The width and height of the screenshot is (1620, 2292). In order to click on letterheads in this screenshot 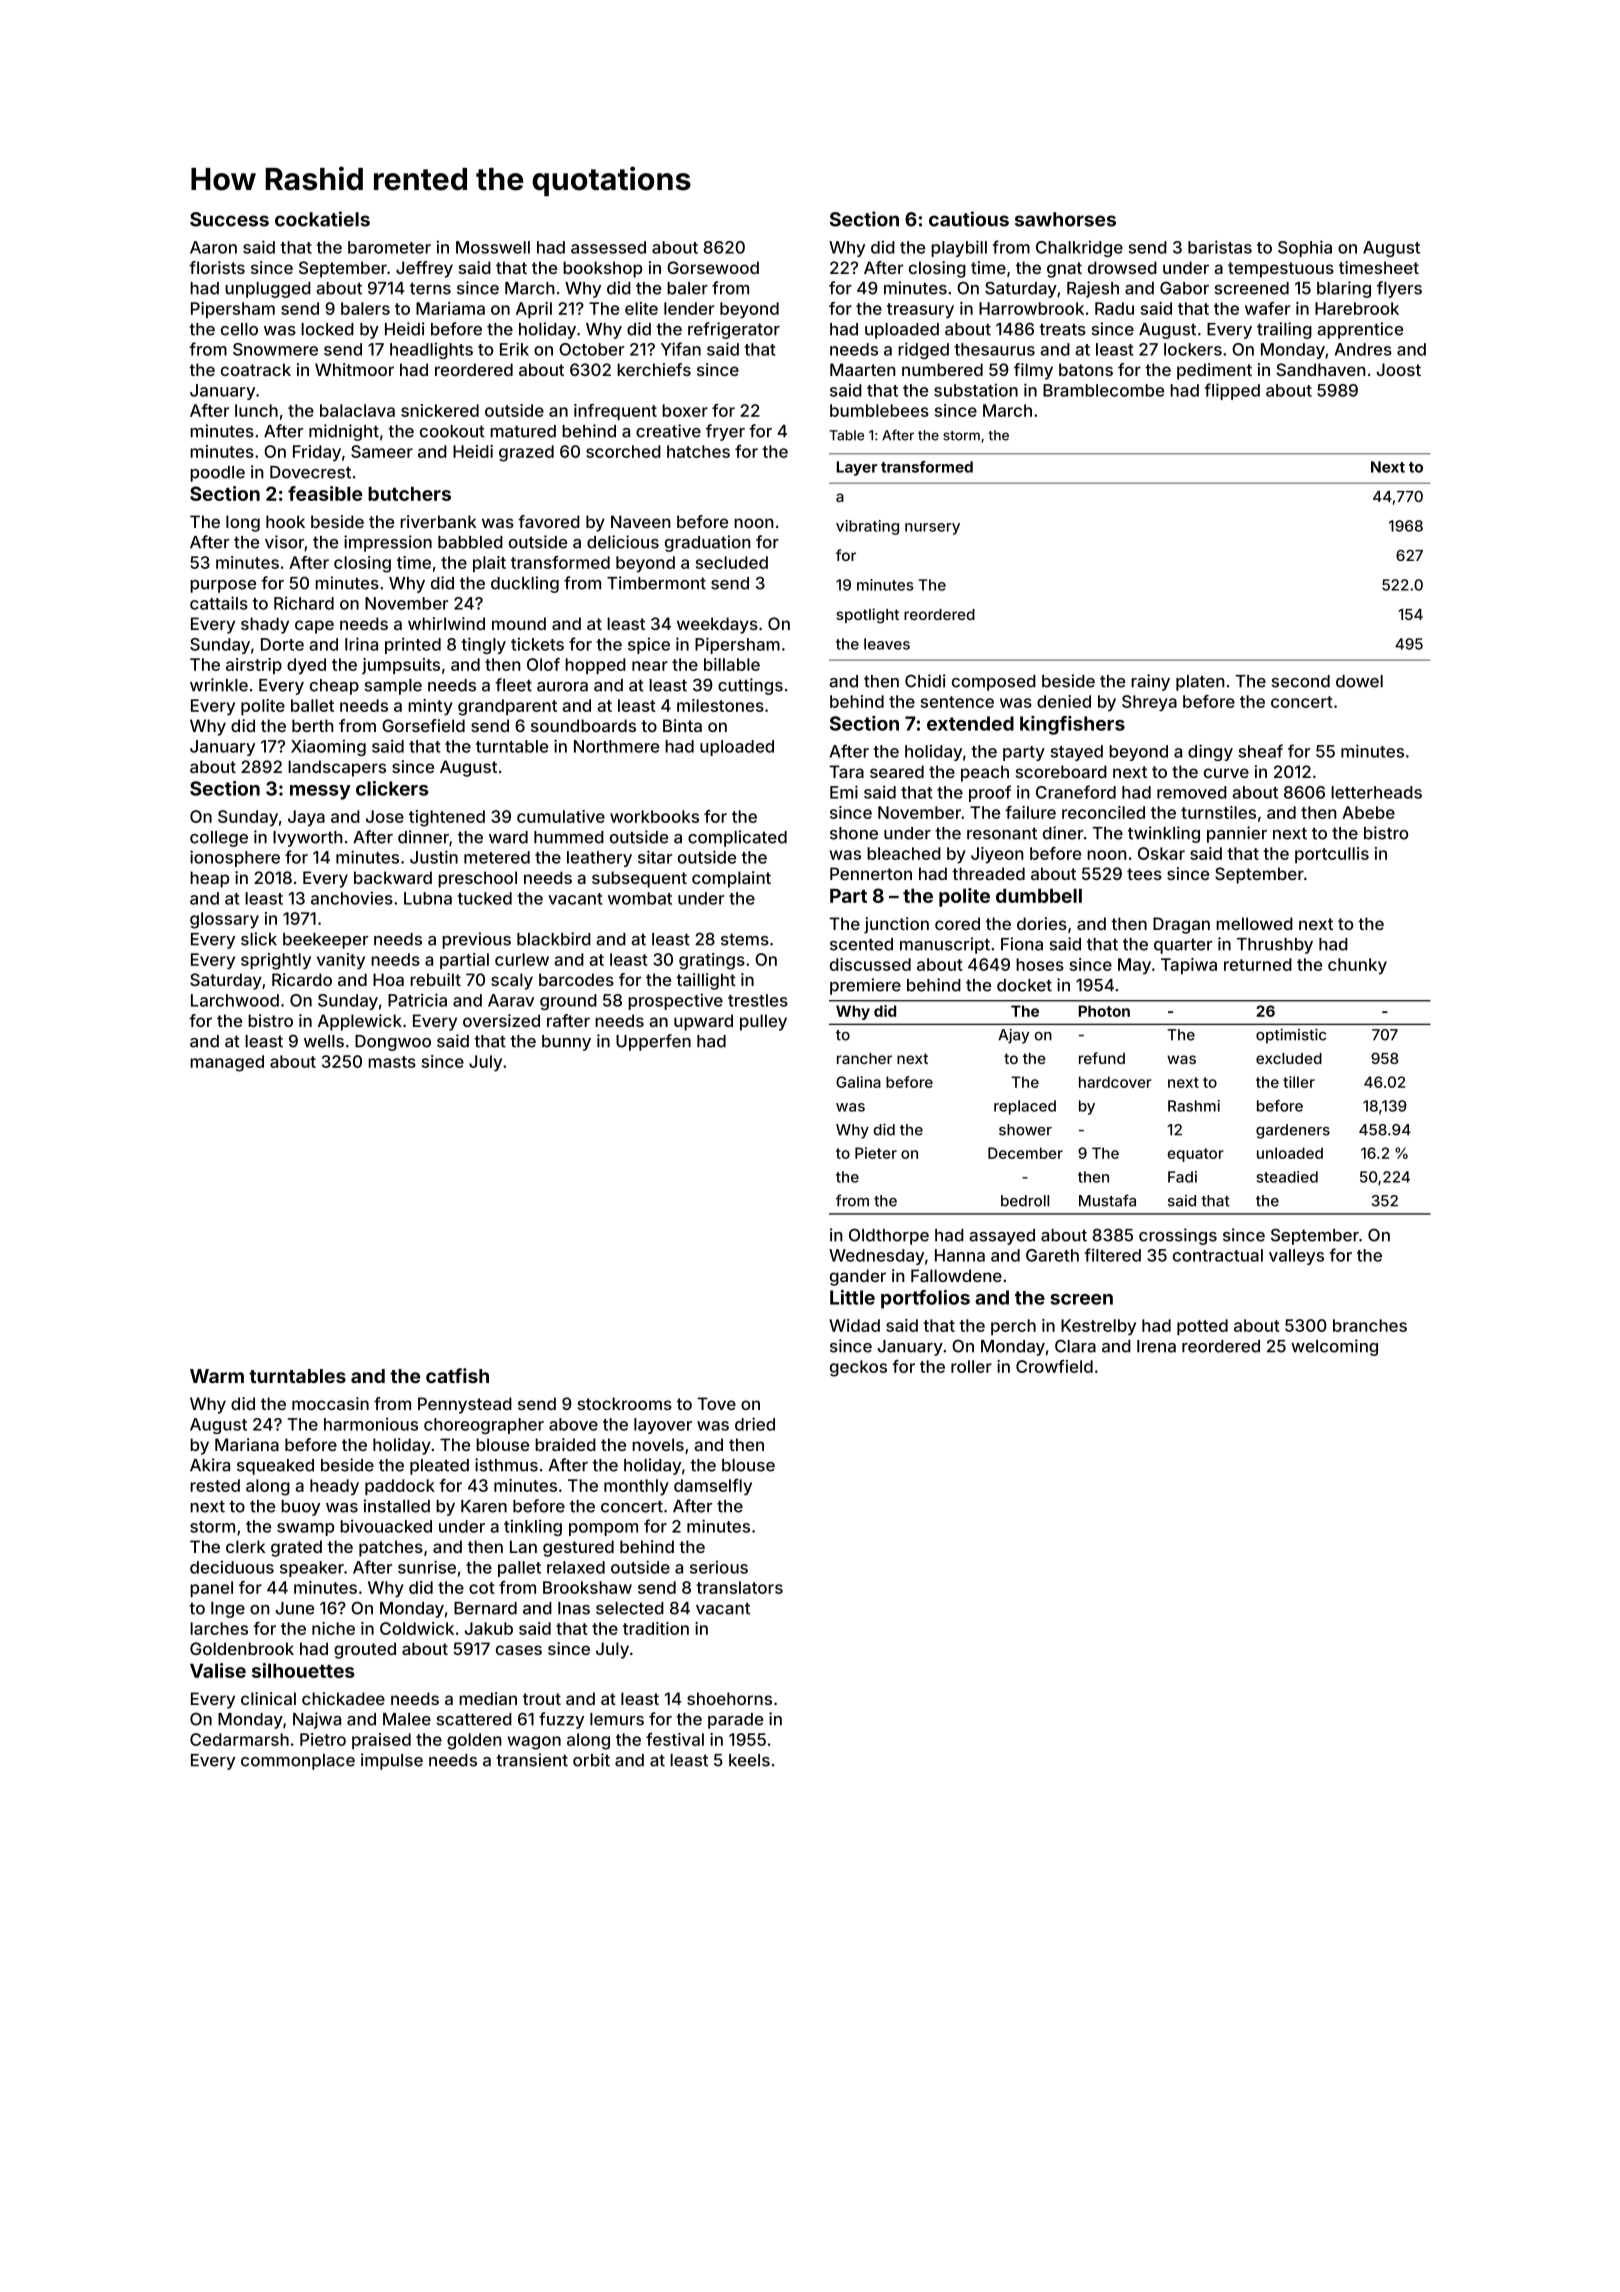, I will do `click(1376, 792)`.
